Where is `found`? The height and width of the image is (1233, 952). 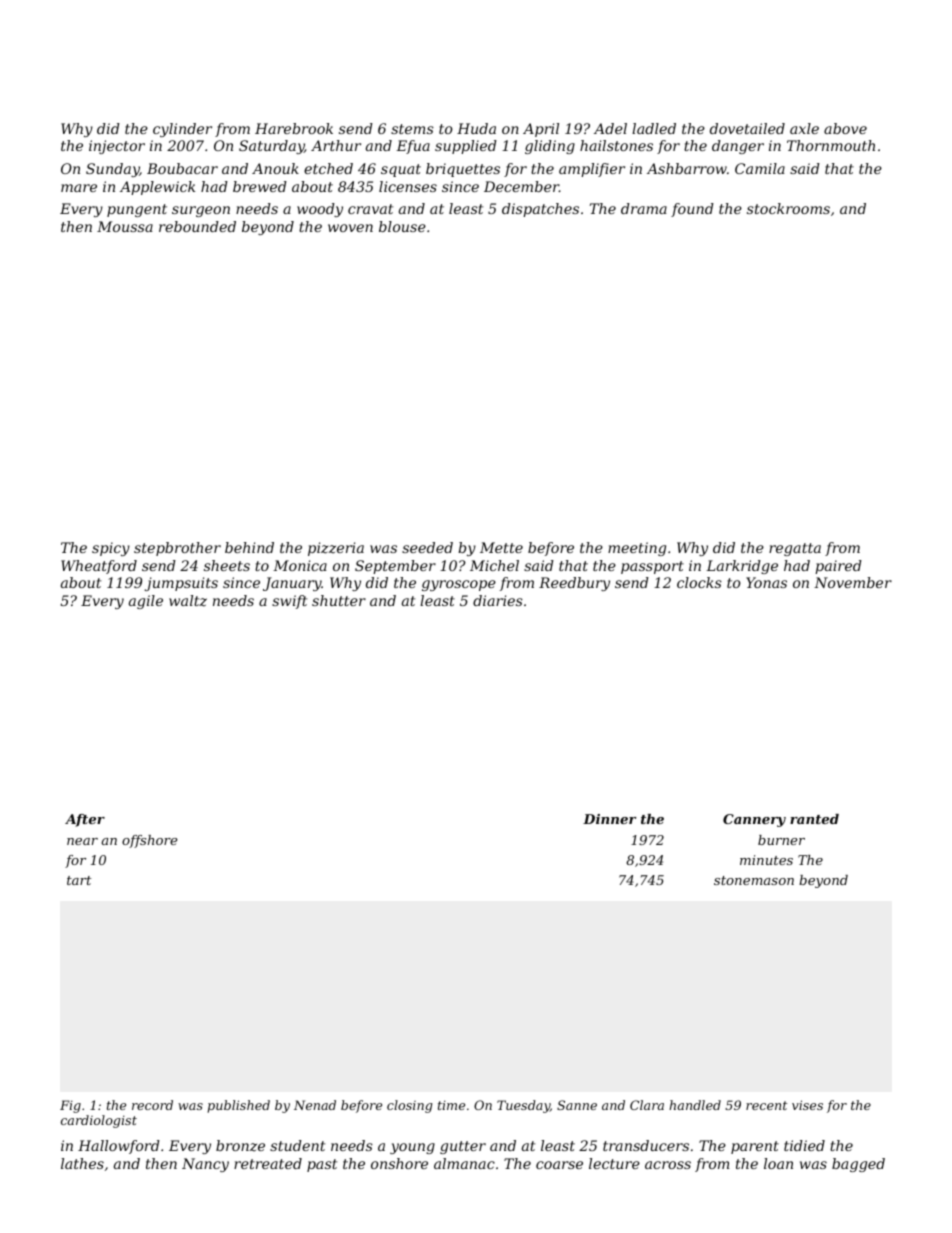
found is located at coordinates (692, 210).
